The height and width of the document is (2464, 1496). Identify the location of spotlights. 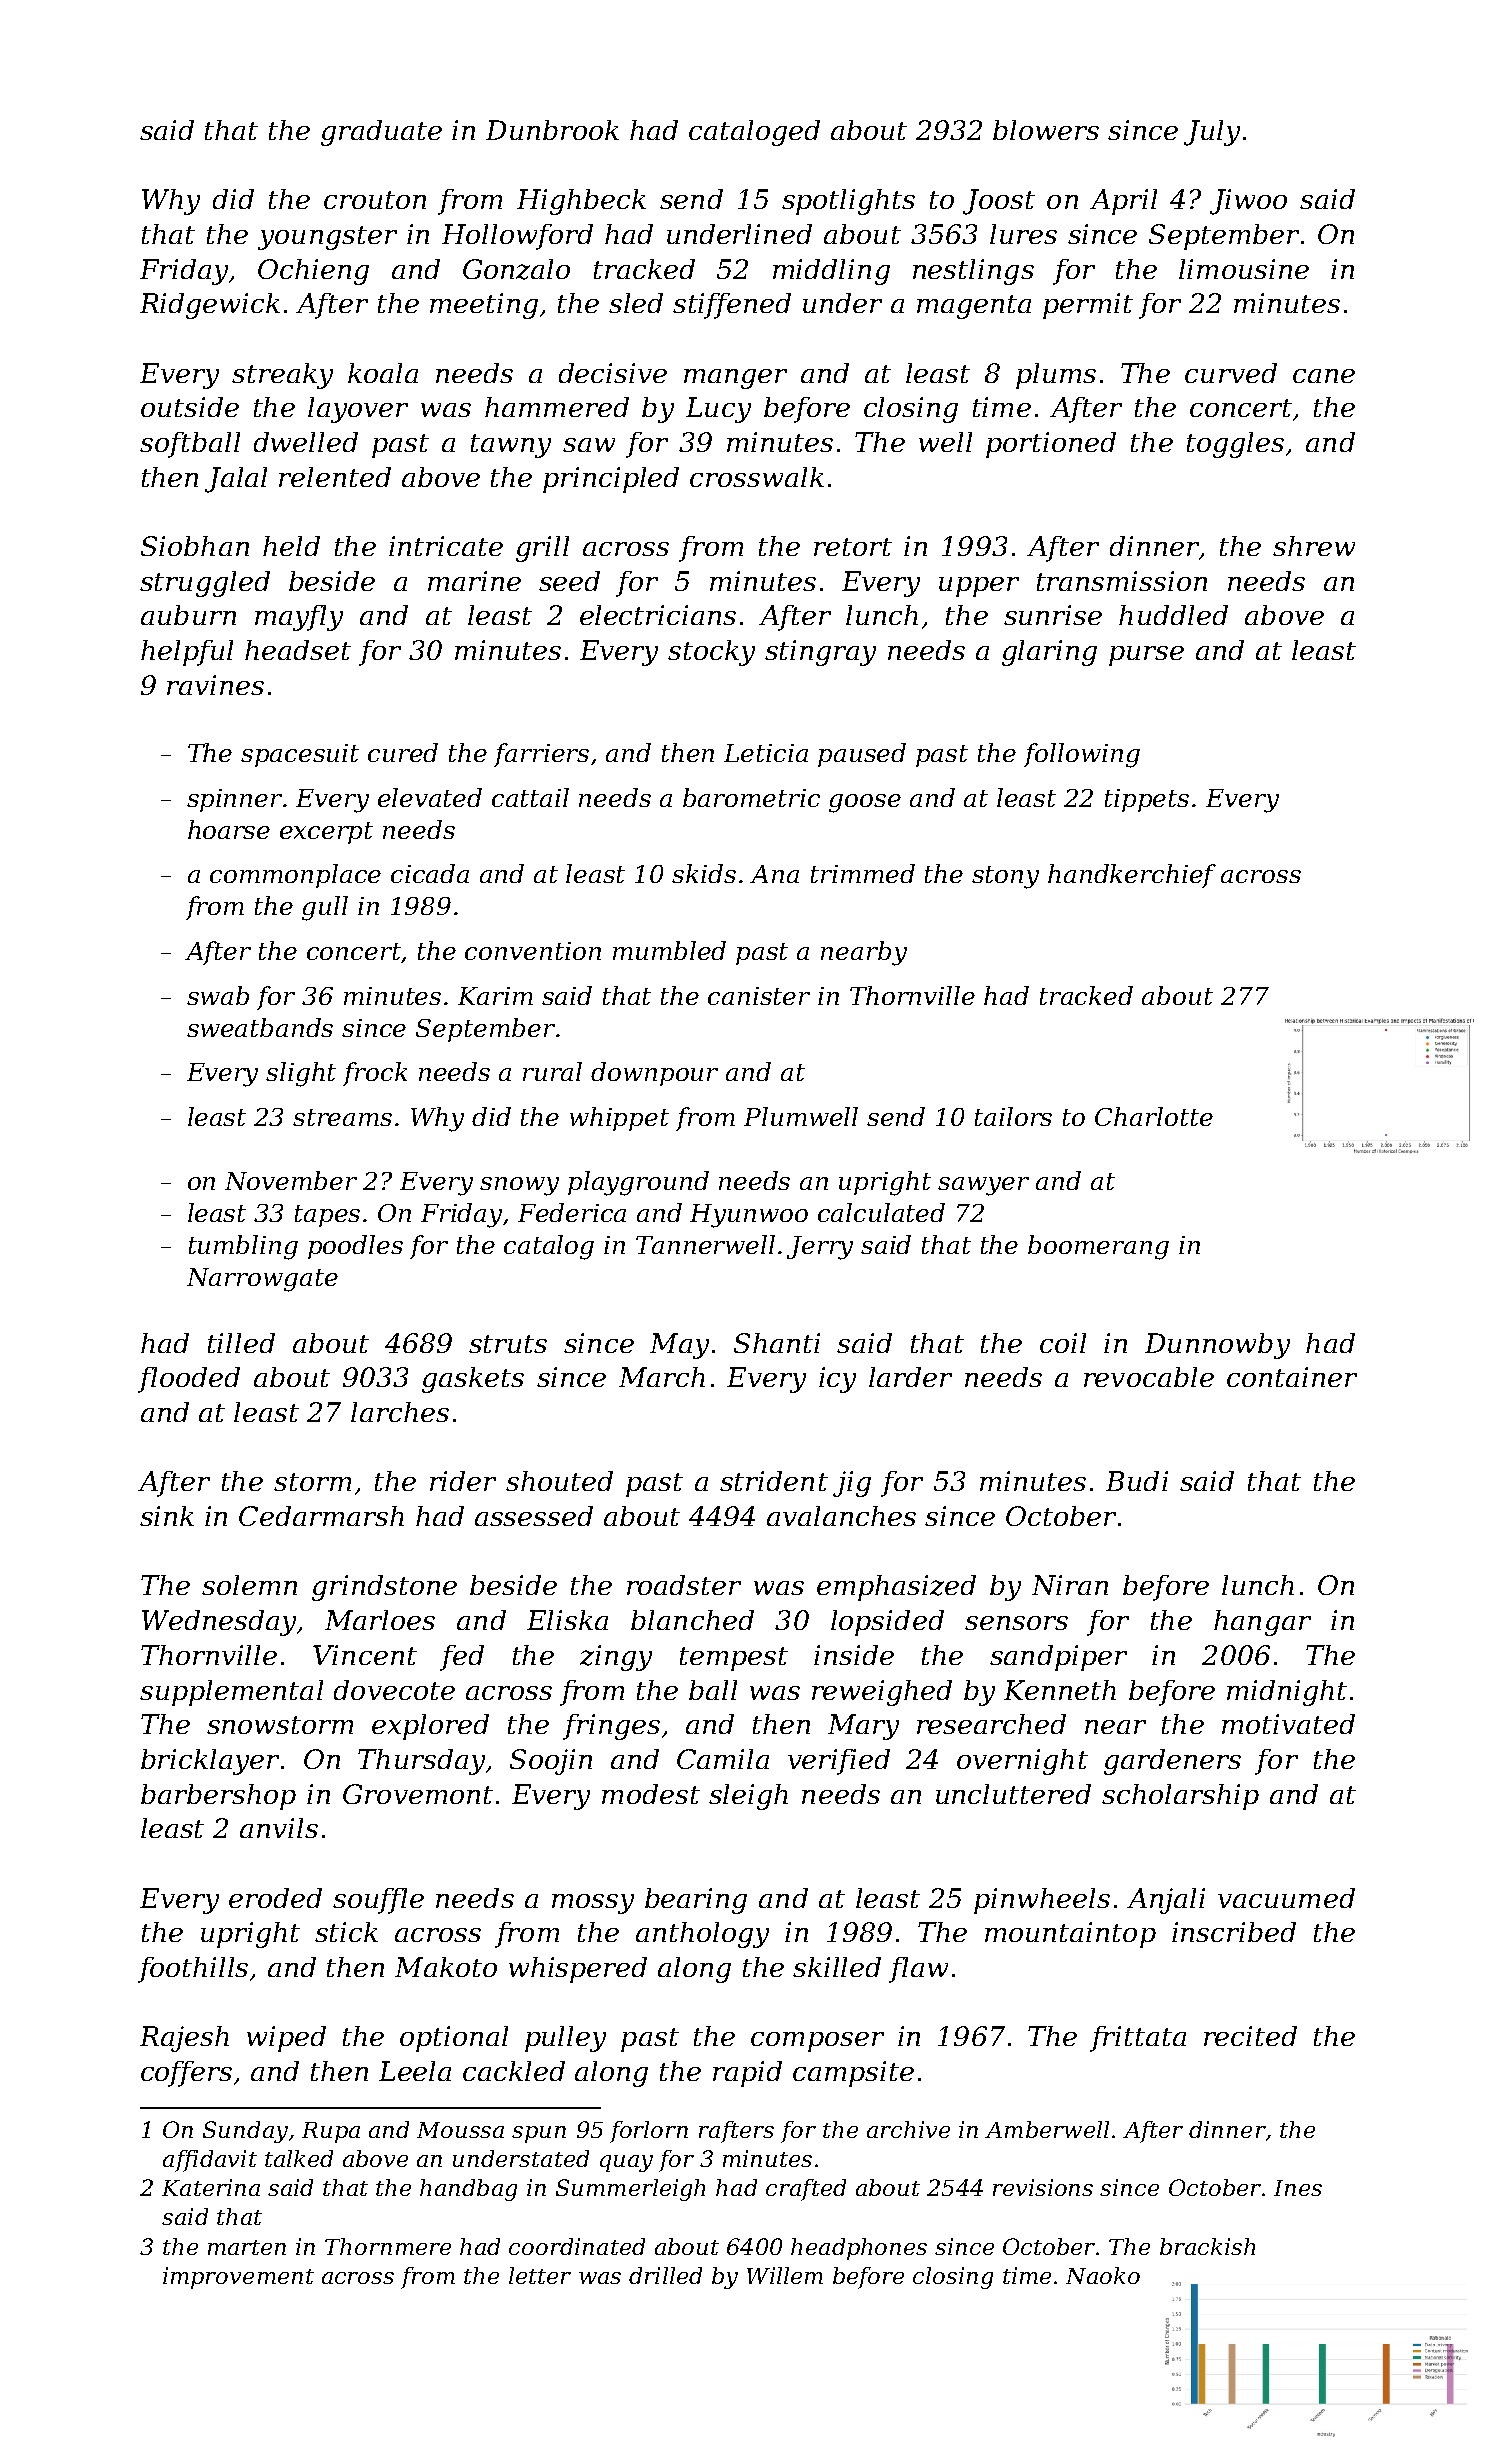
(848, 202).
